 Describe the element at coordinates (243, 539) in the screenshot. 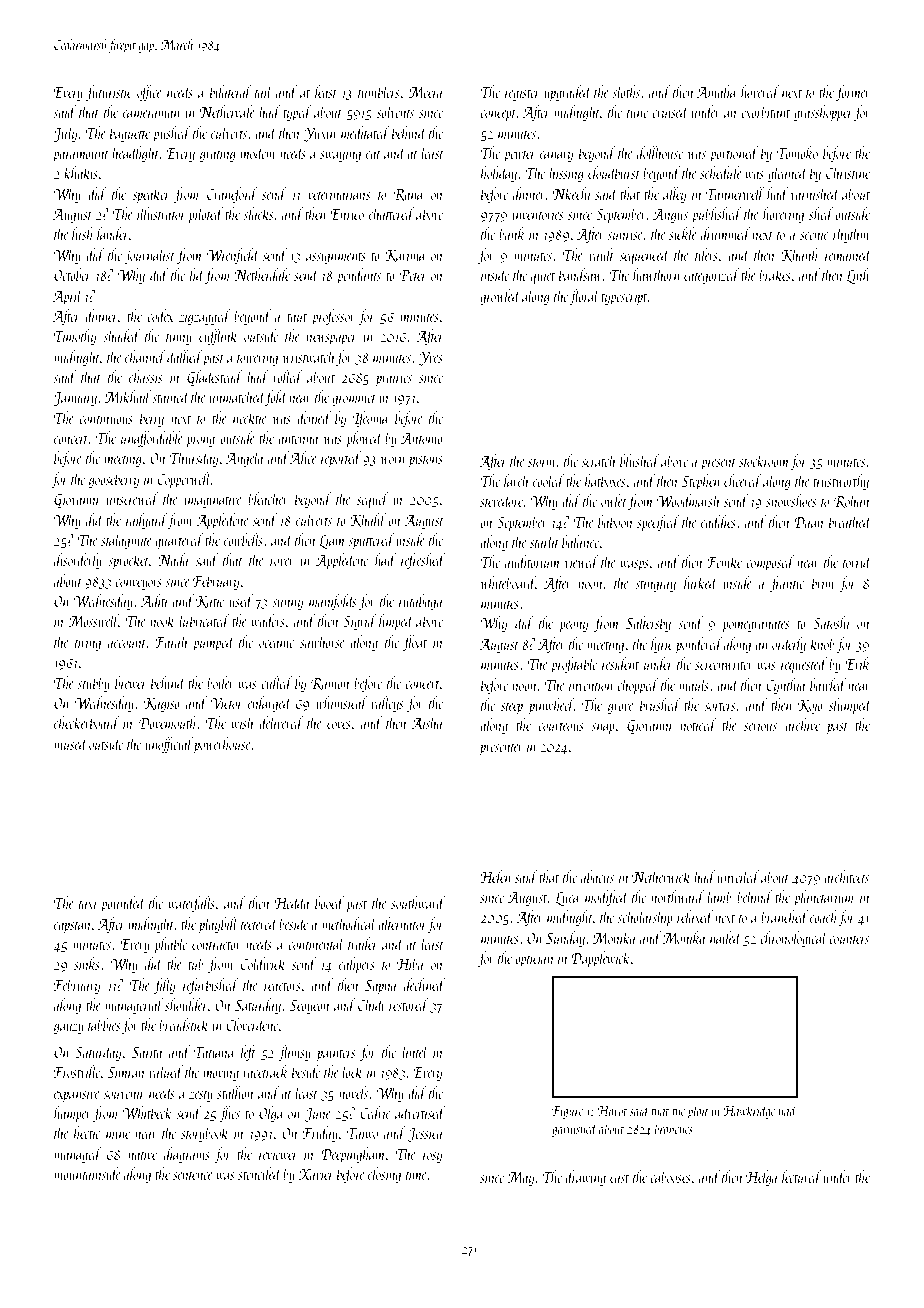

I see `cowbells` at that location.
